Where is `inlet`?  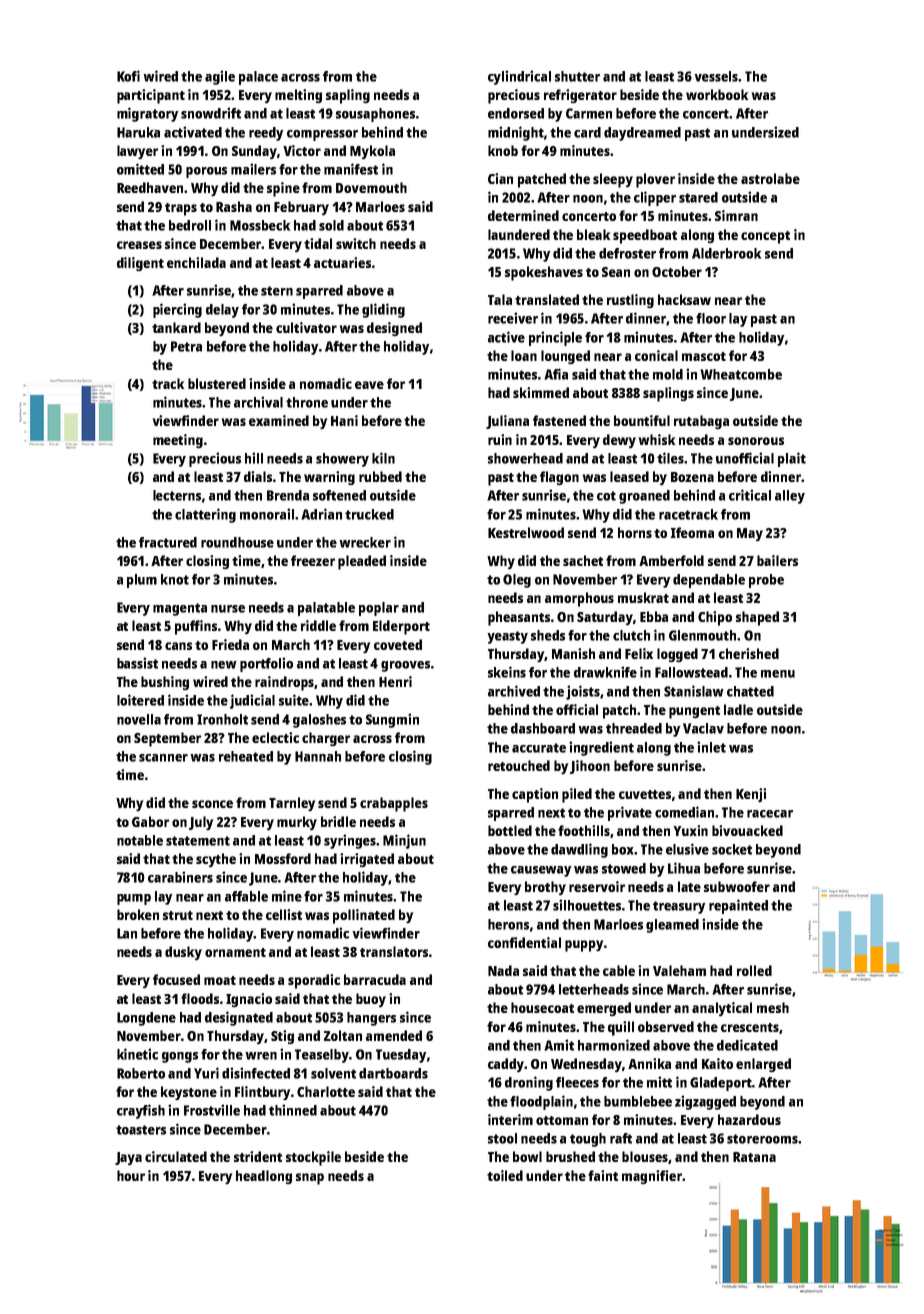
inlet is located at coordinates (711, 747).
